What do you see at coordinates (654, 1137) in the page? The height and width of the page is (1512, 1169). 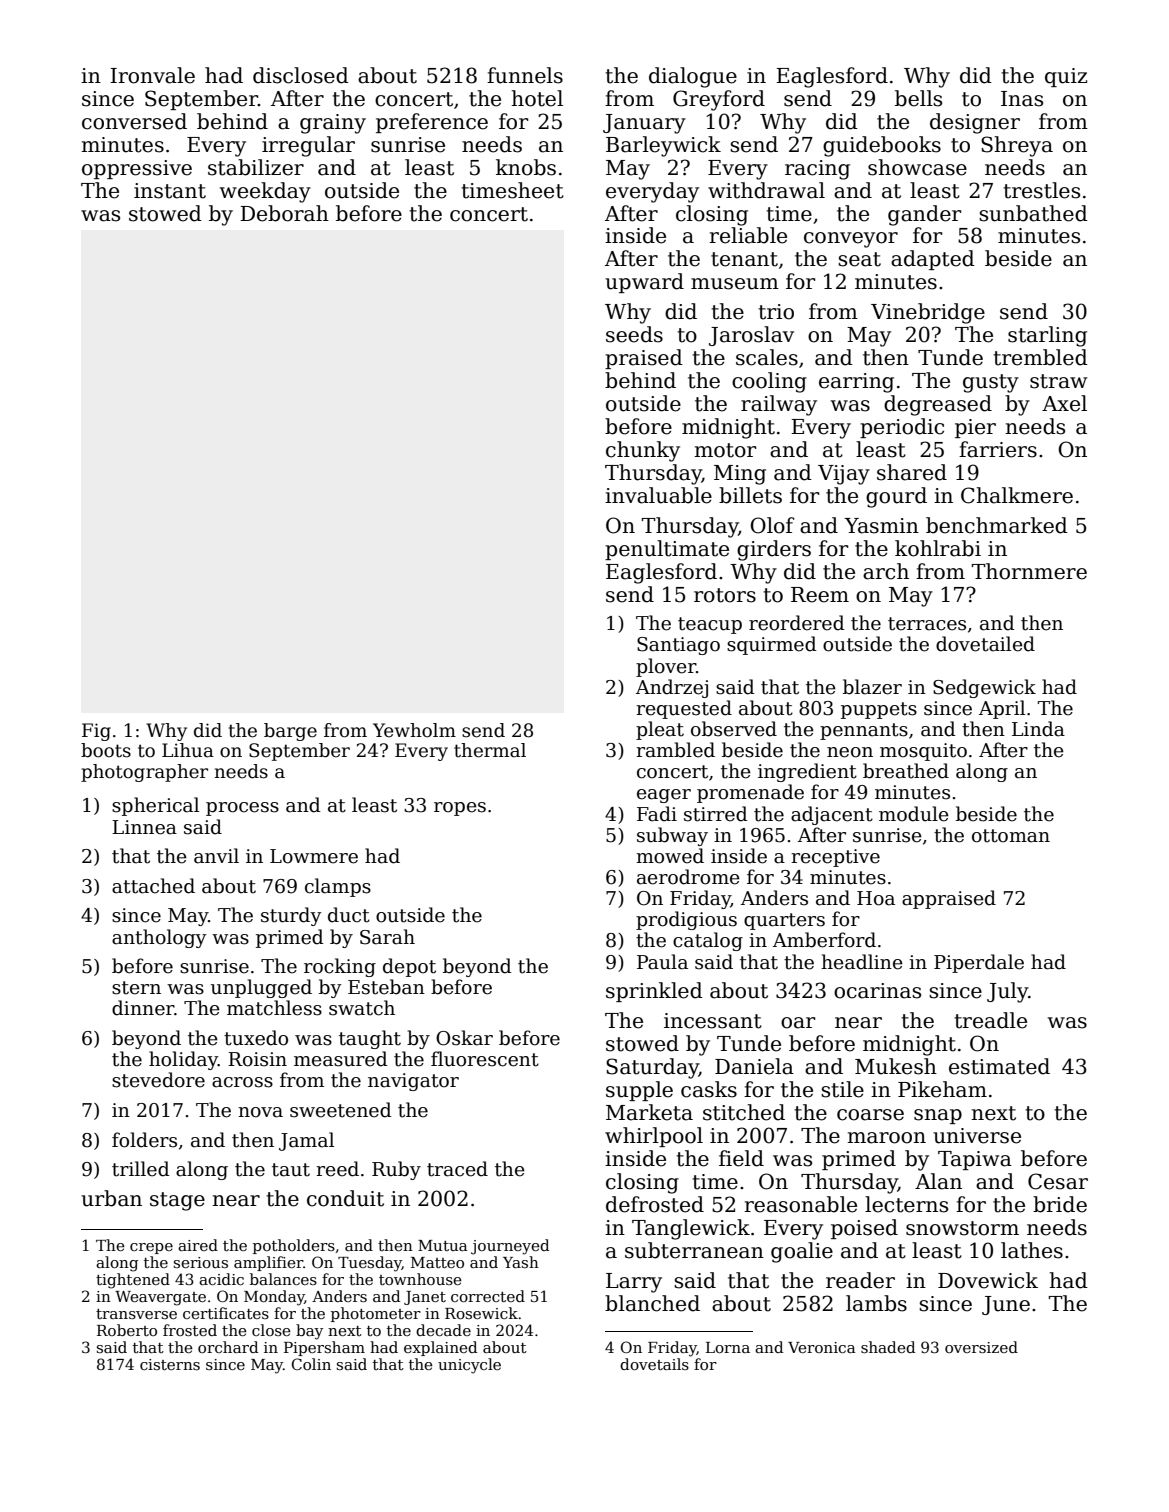 I see `whirlpool` at bounding box center [654, 1137].
